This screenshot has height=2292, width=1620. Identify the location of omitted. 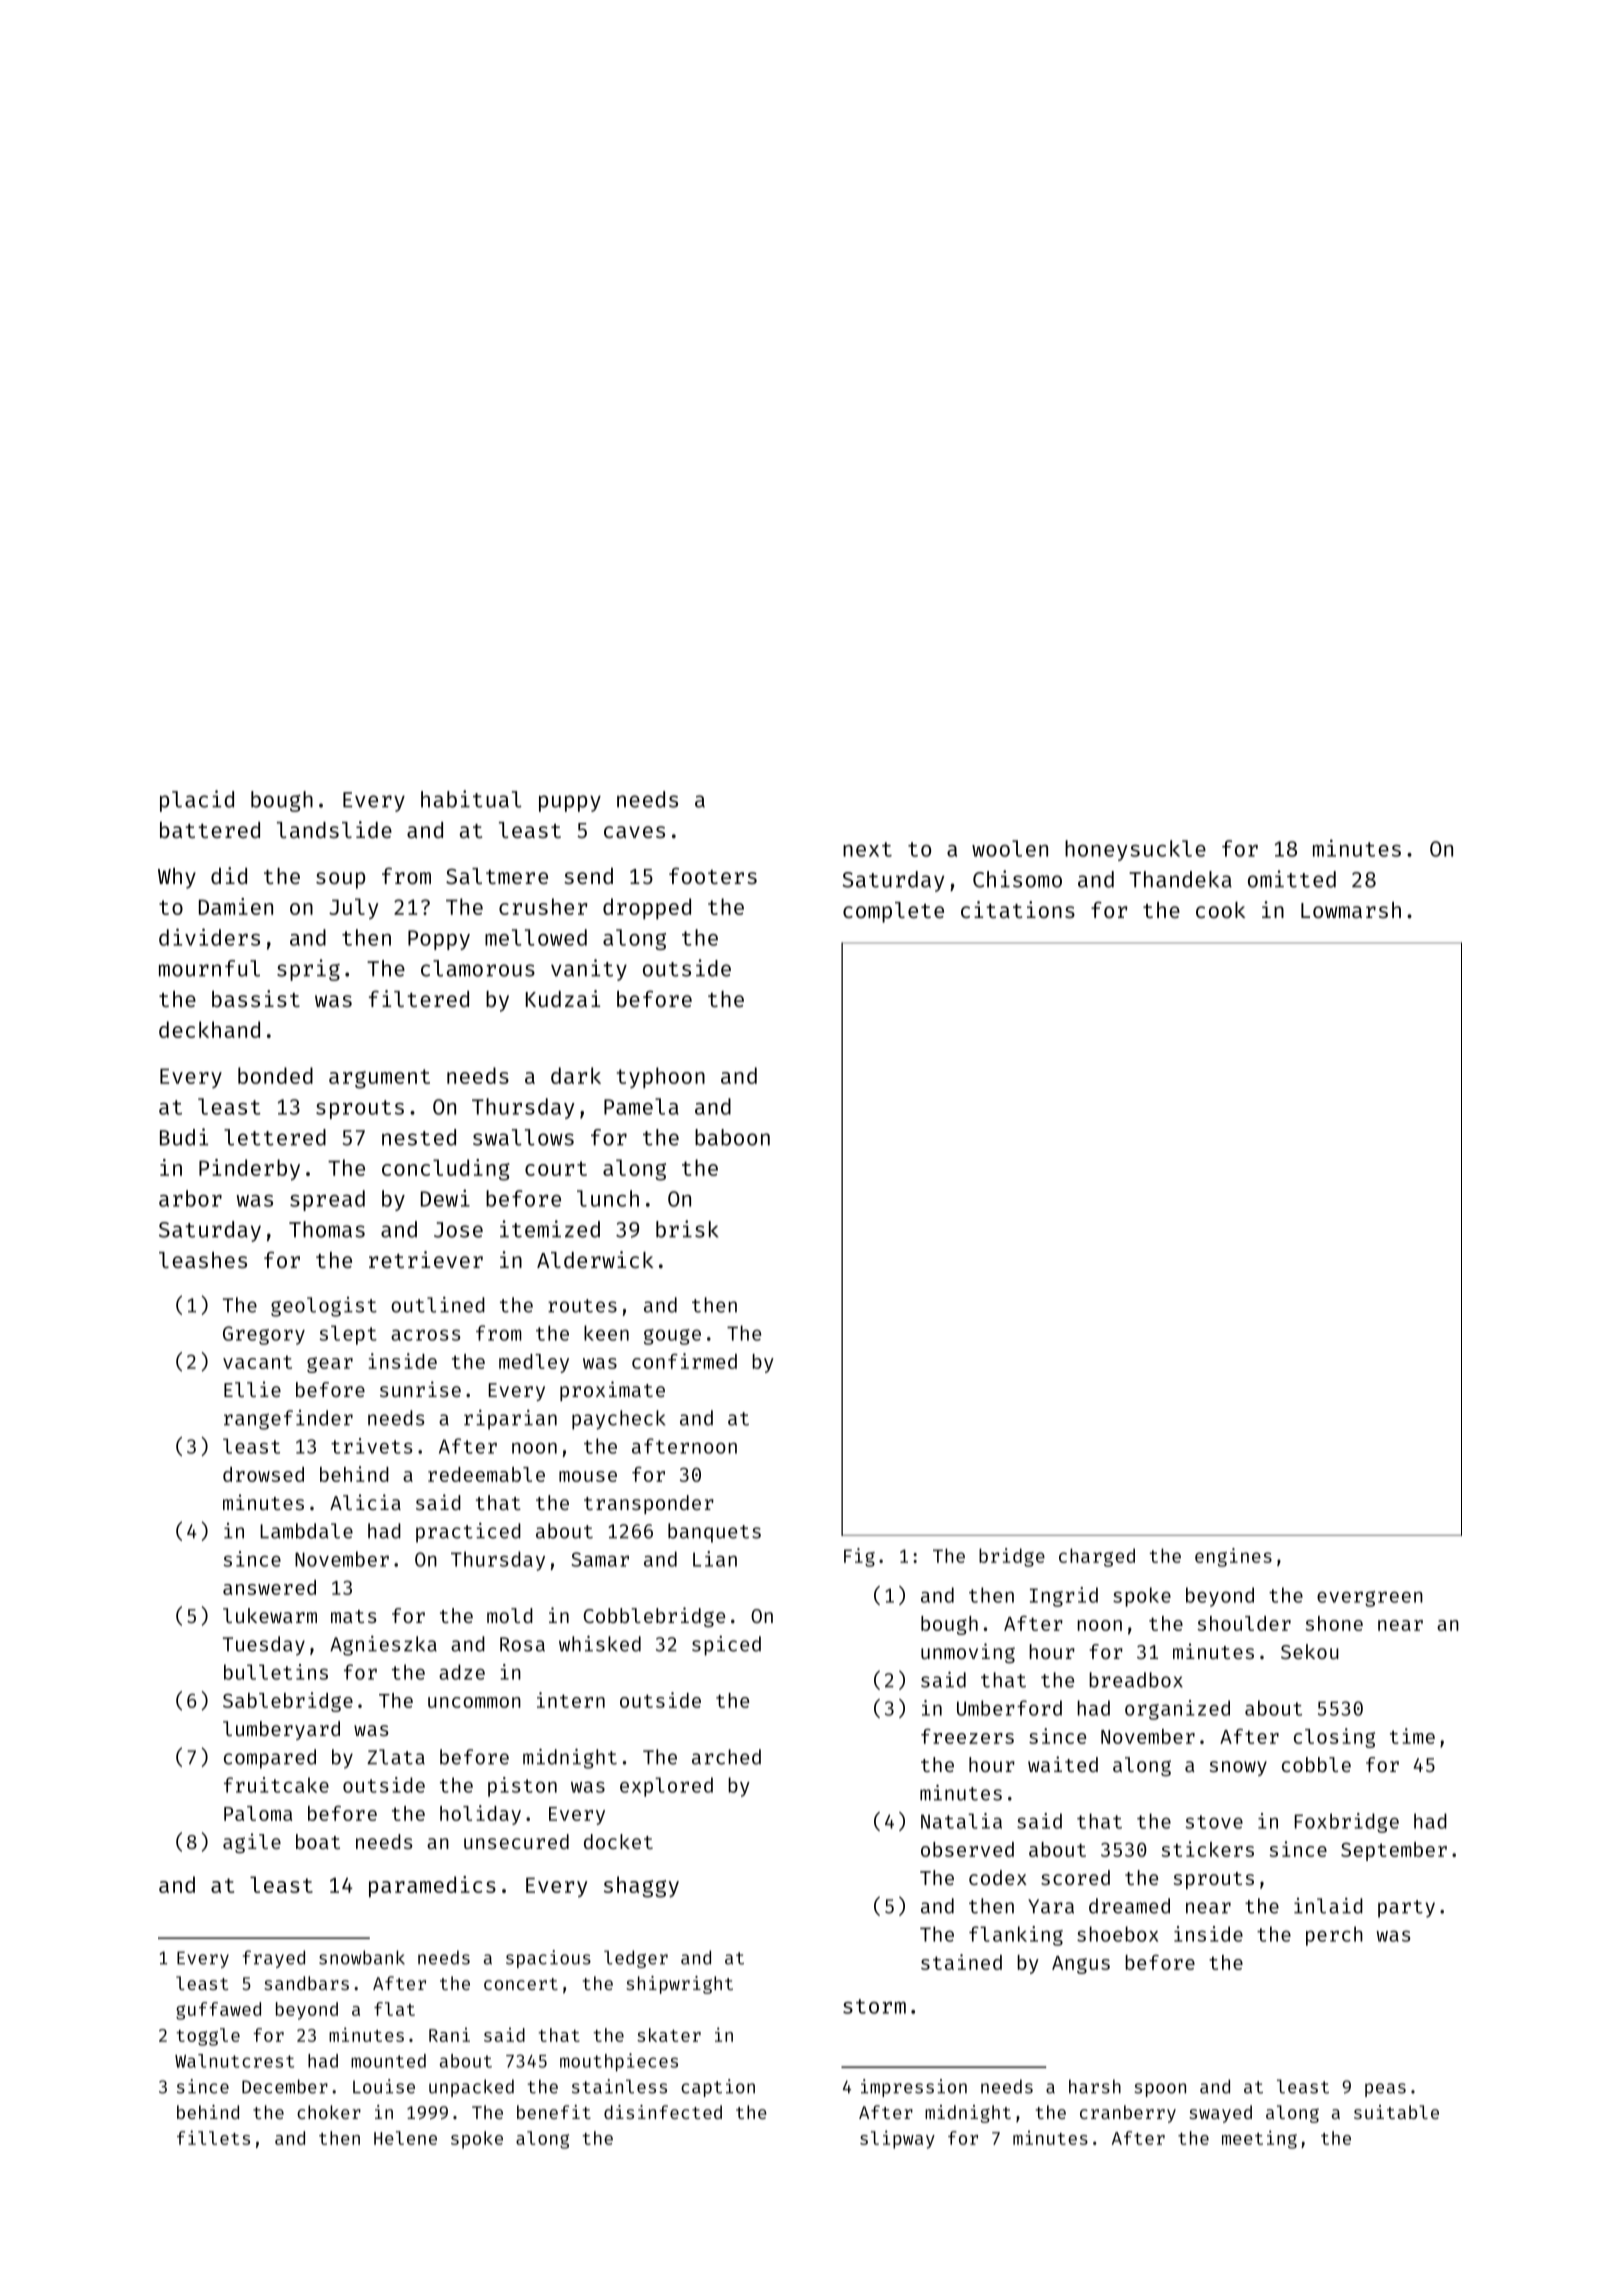
(1292, 879).
